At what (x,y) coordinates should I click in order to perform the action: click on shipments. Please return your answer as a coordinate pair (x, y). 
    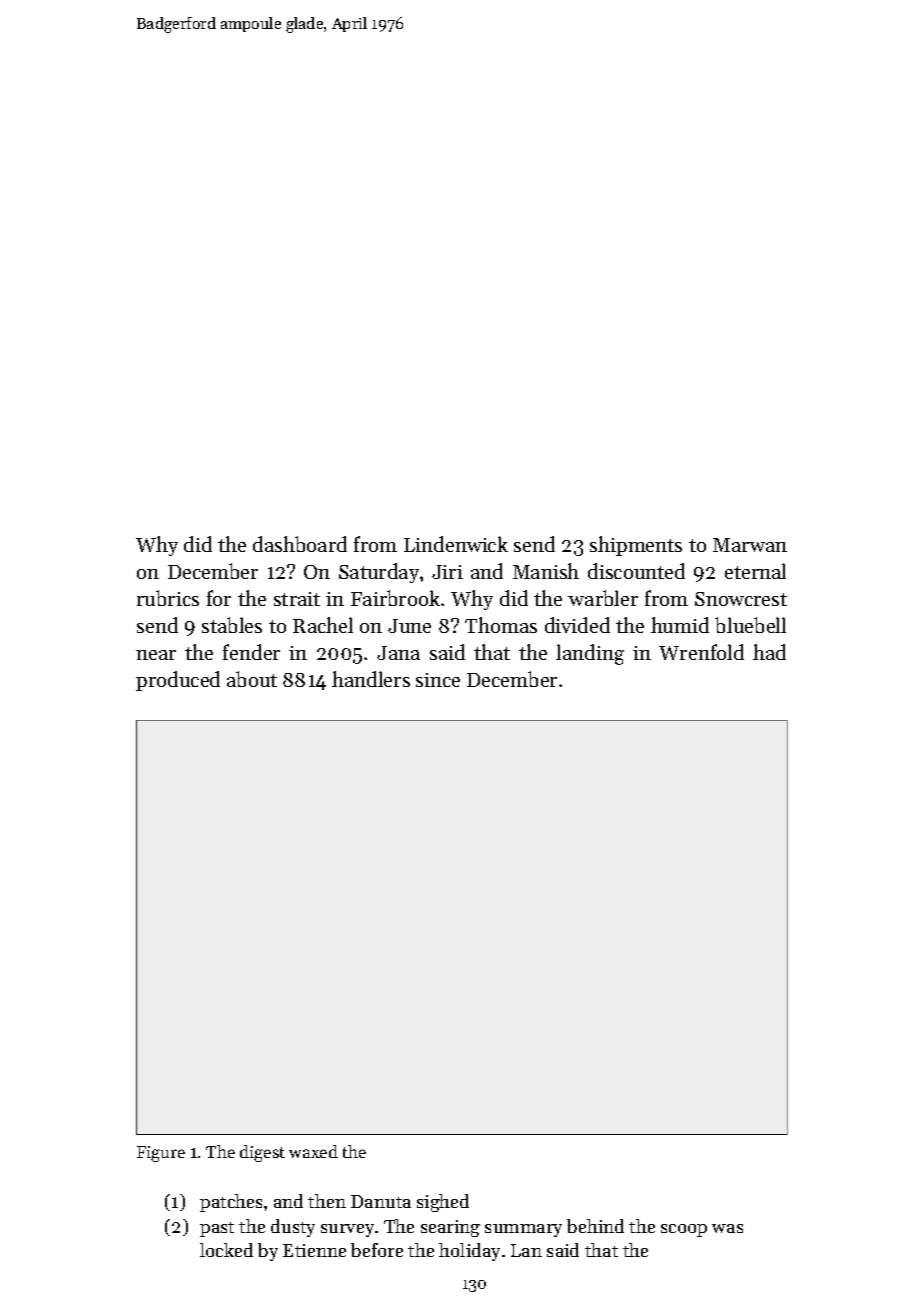
    Looking at the image, I should click on (636, 546).
